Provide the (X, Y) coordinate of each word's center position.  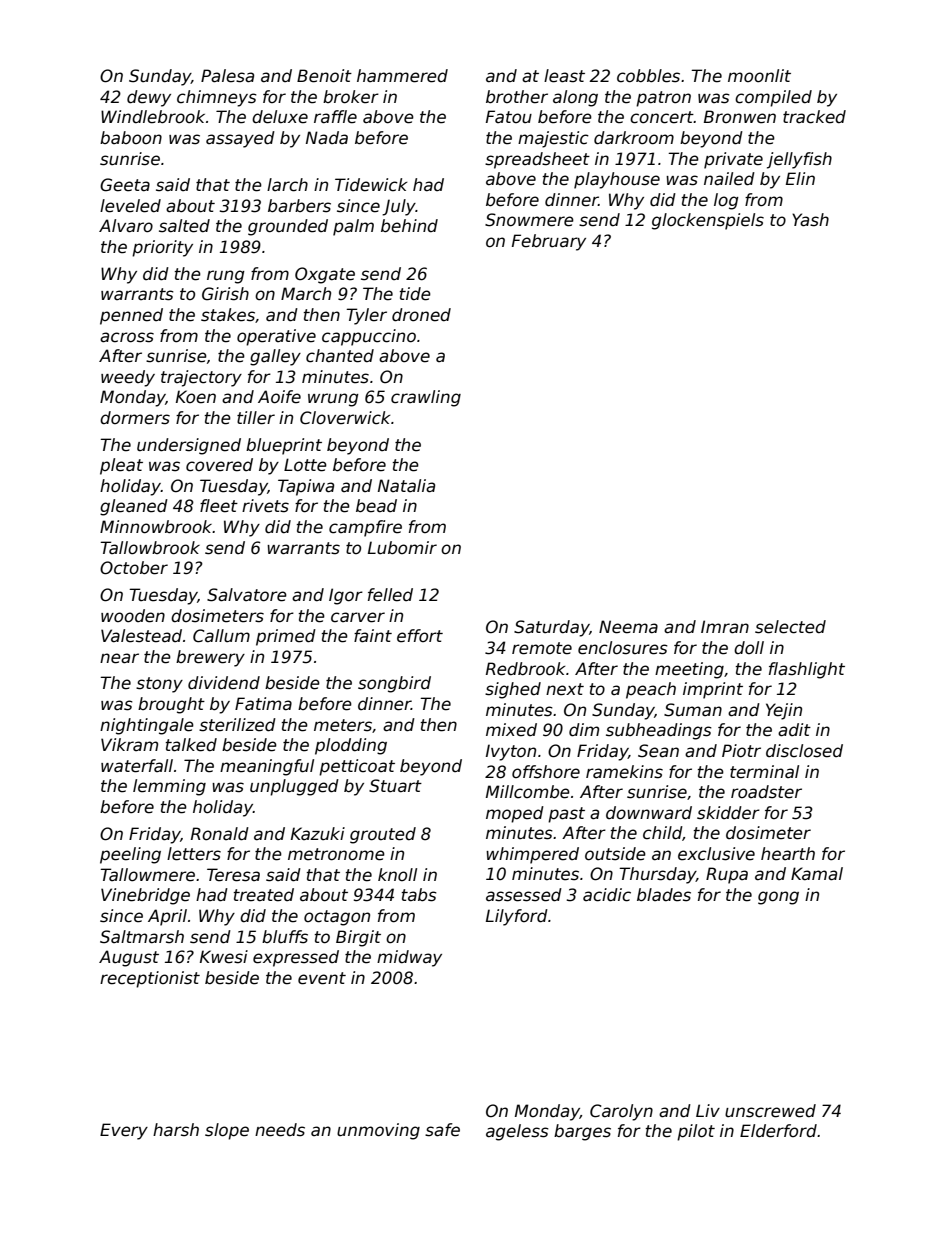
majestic (553, 139)
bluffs (285, 937)
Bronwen (740, 117)
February (549, 242)
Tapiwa (306, 487)
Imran (725, 627)
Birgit (358, 938)
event (322, 978)
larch (287, 185)
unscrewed (770, 1111)
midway (409, 958)
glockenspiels (708, 221)
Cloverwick (345, 418)
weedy (128, 378)
